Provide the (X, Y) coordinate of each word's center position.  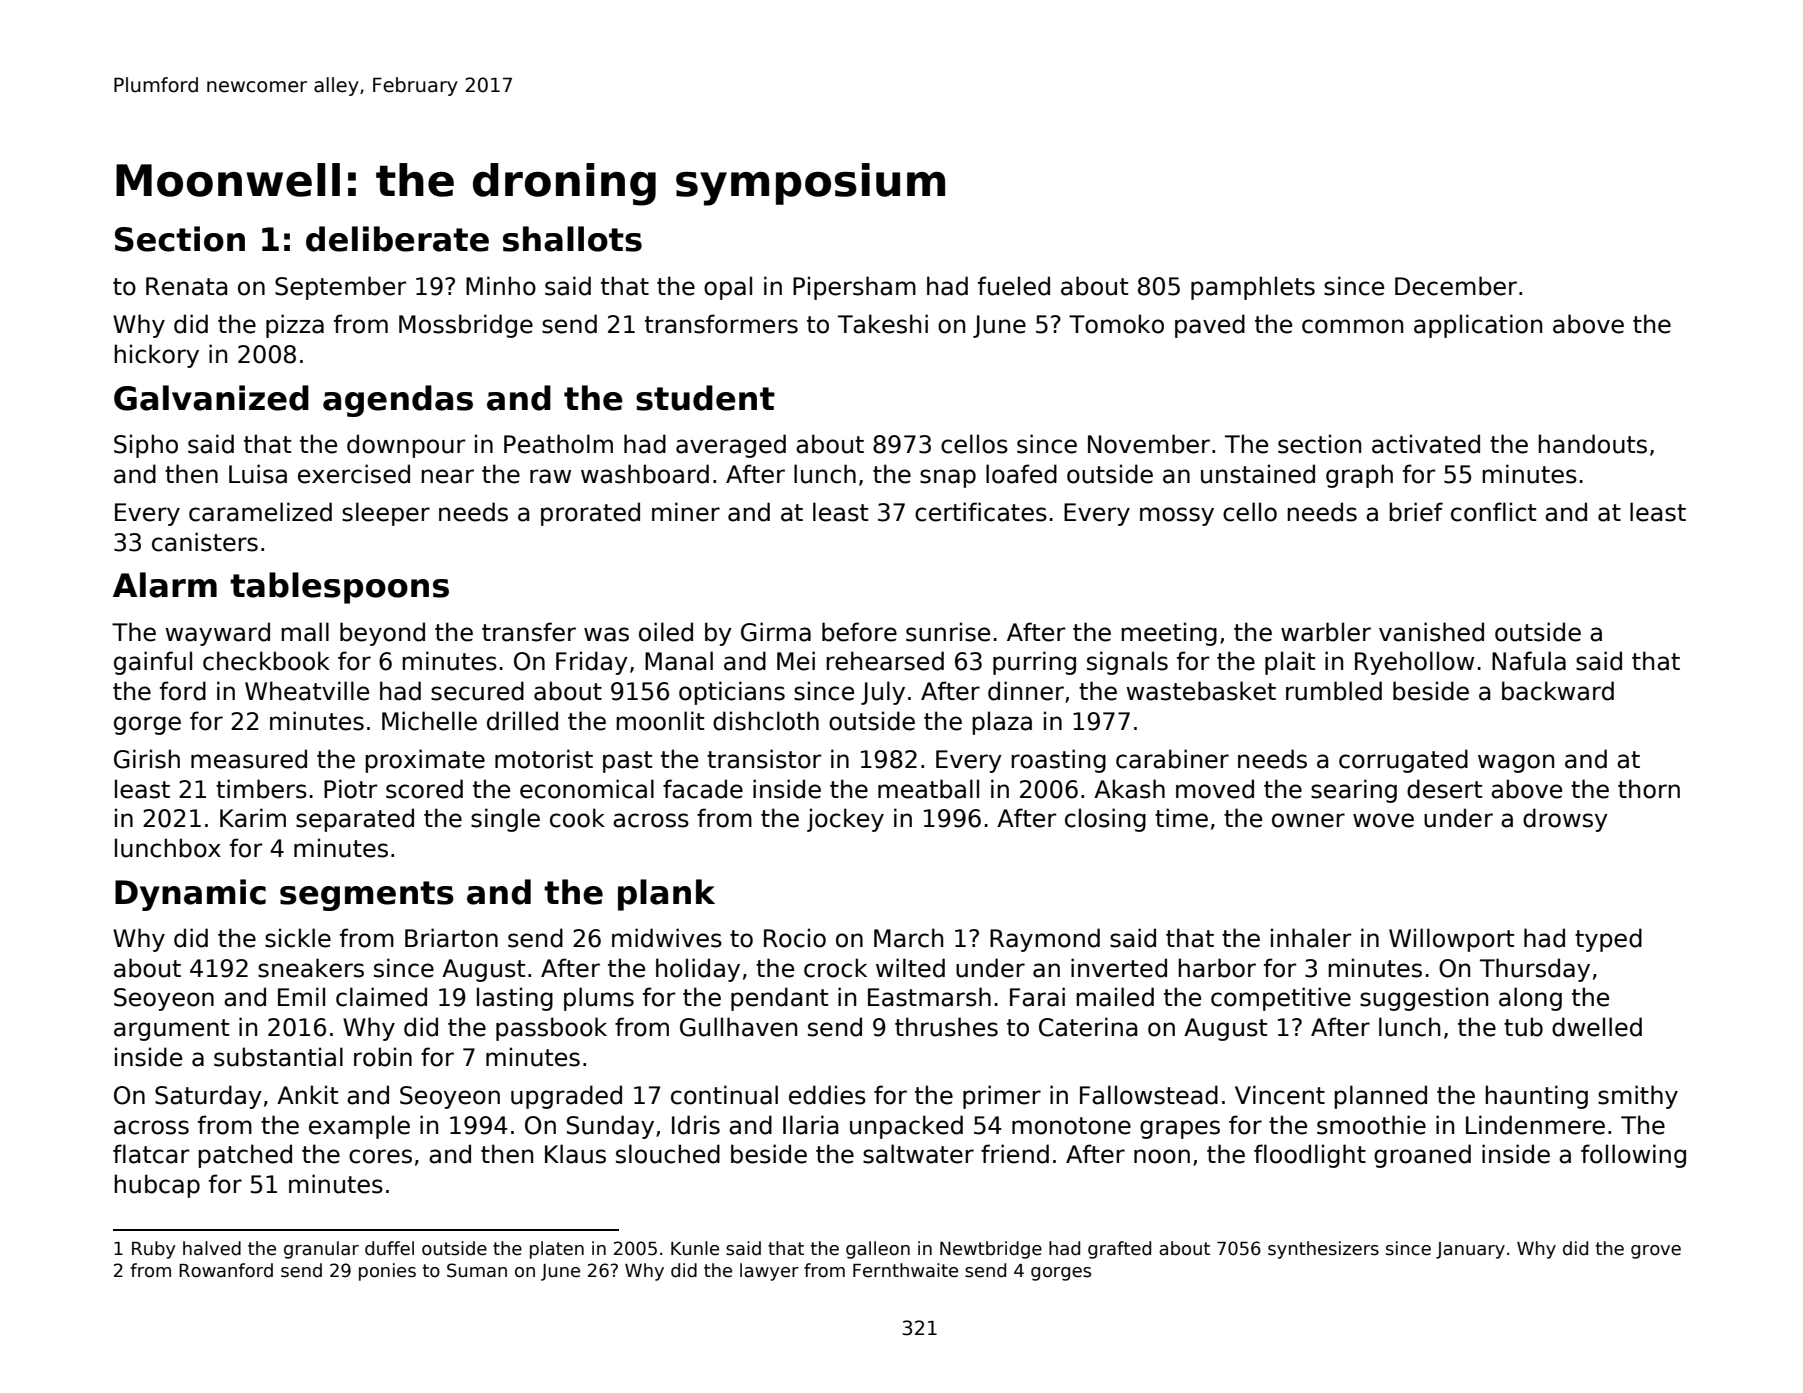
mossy (1177, 516)
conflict (1493, 512)
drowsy (1565, 820)
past (627, 762)
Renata (187, 286)
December (1456, 286)
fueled (1014, 286)
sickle (298, 938)
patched (245, 1156)
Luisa (258, 474)
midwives (667, 938)
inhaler (1311, 938)
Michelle (429, 721)
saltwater (918, 1154)
